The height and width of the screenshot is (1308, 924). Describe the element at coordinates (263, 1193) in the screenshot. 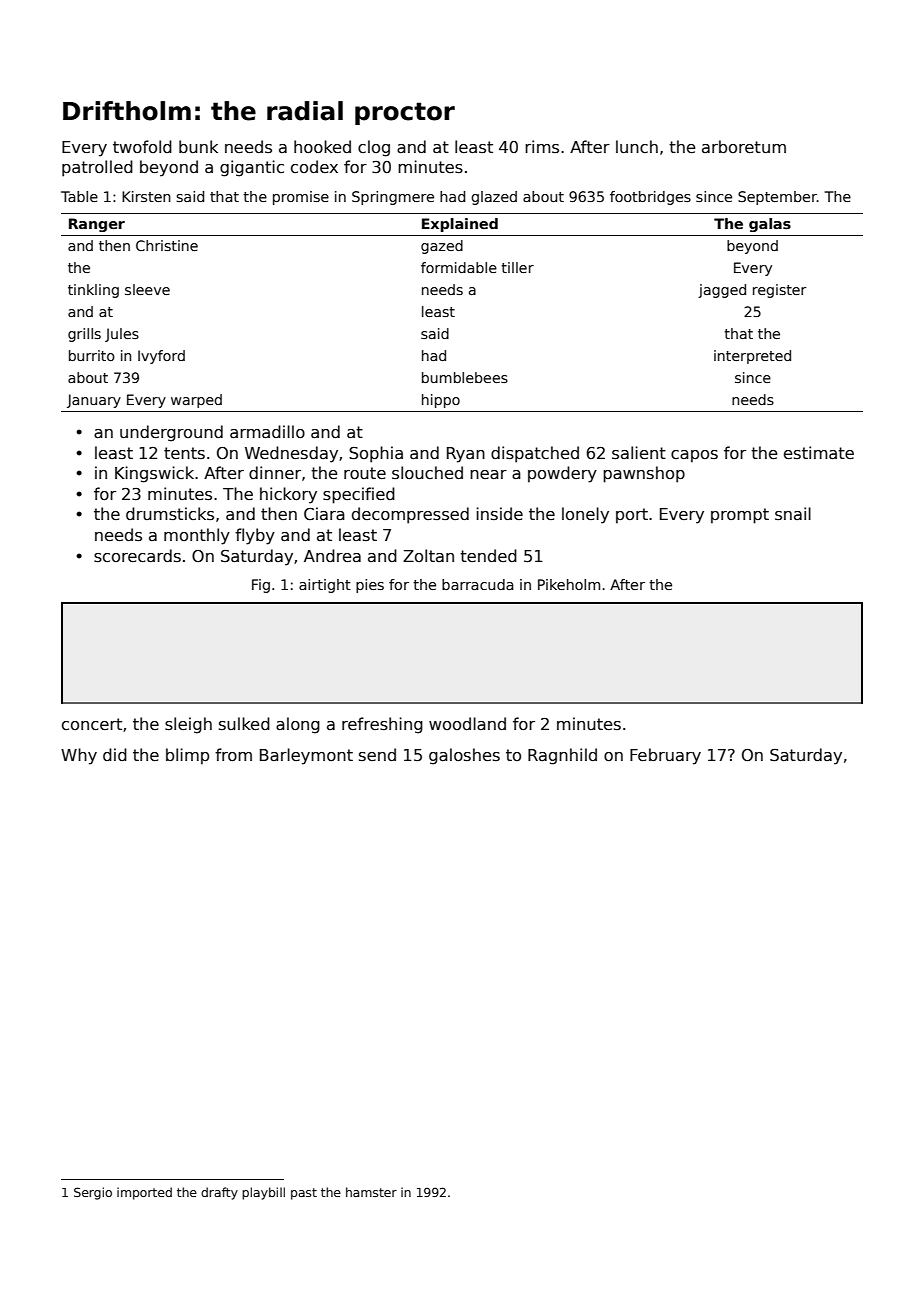

I see `playbill` at that location.
